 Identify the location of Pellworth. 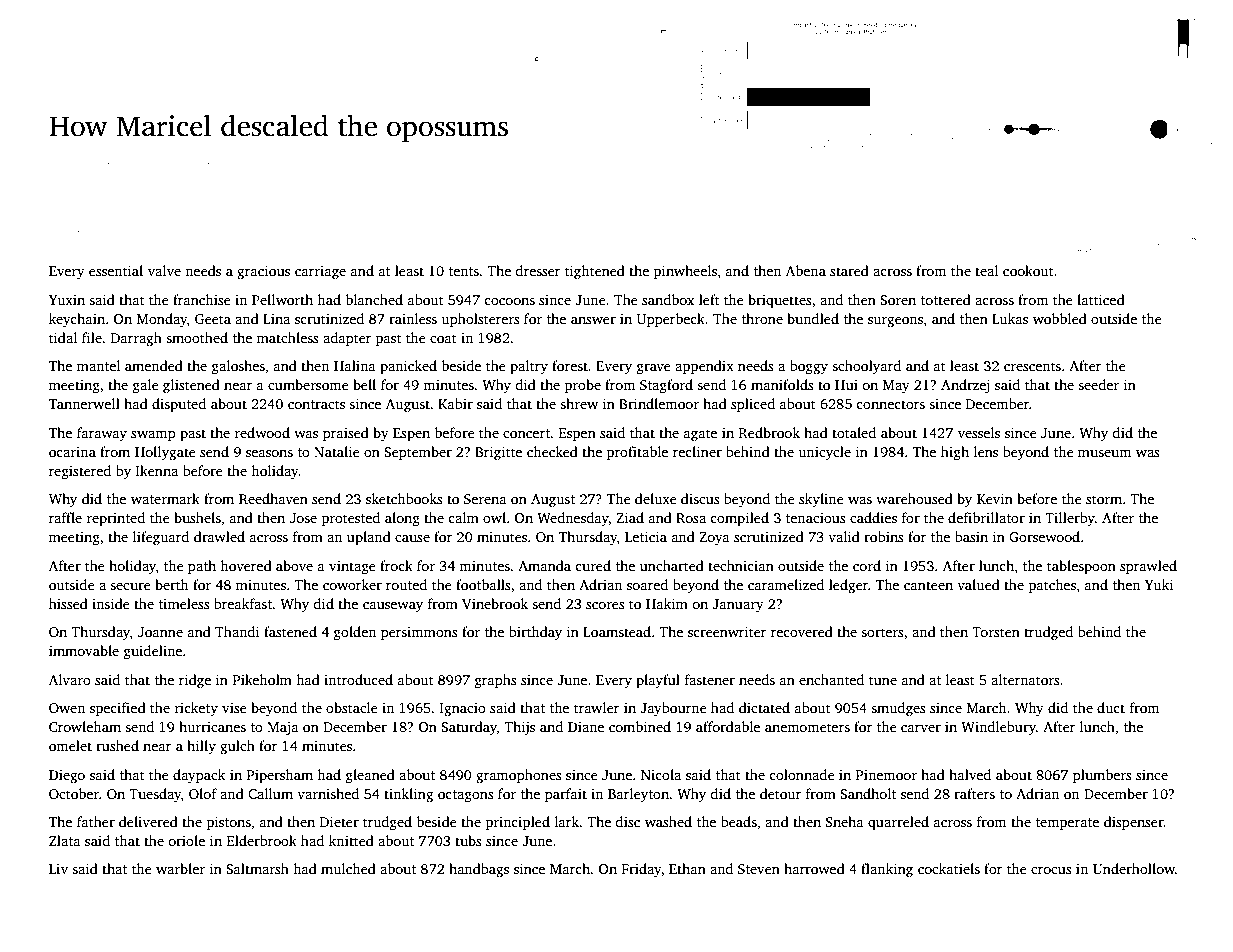
(282, 299).
